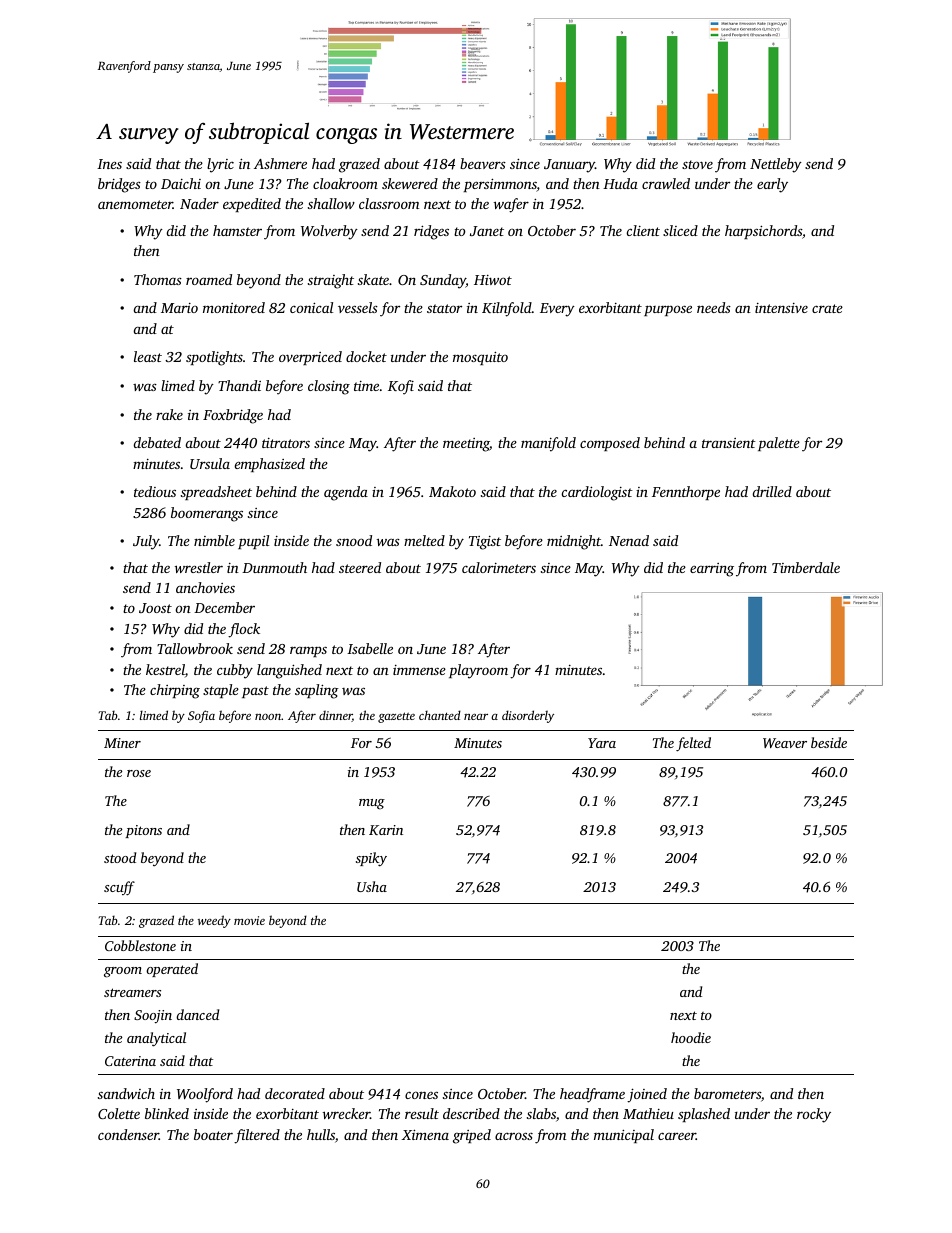  What do you see at coordinates (220, 165) in the page?
I see `lyric` at bounding box center [220, 165].
